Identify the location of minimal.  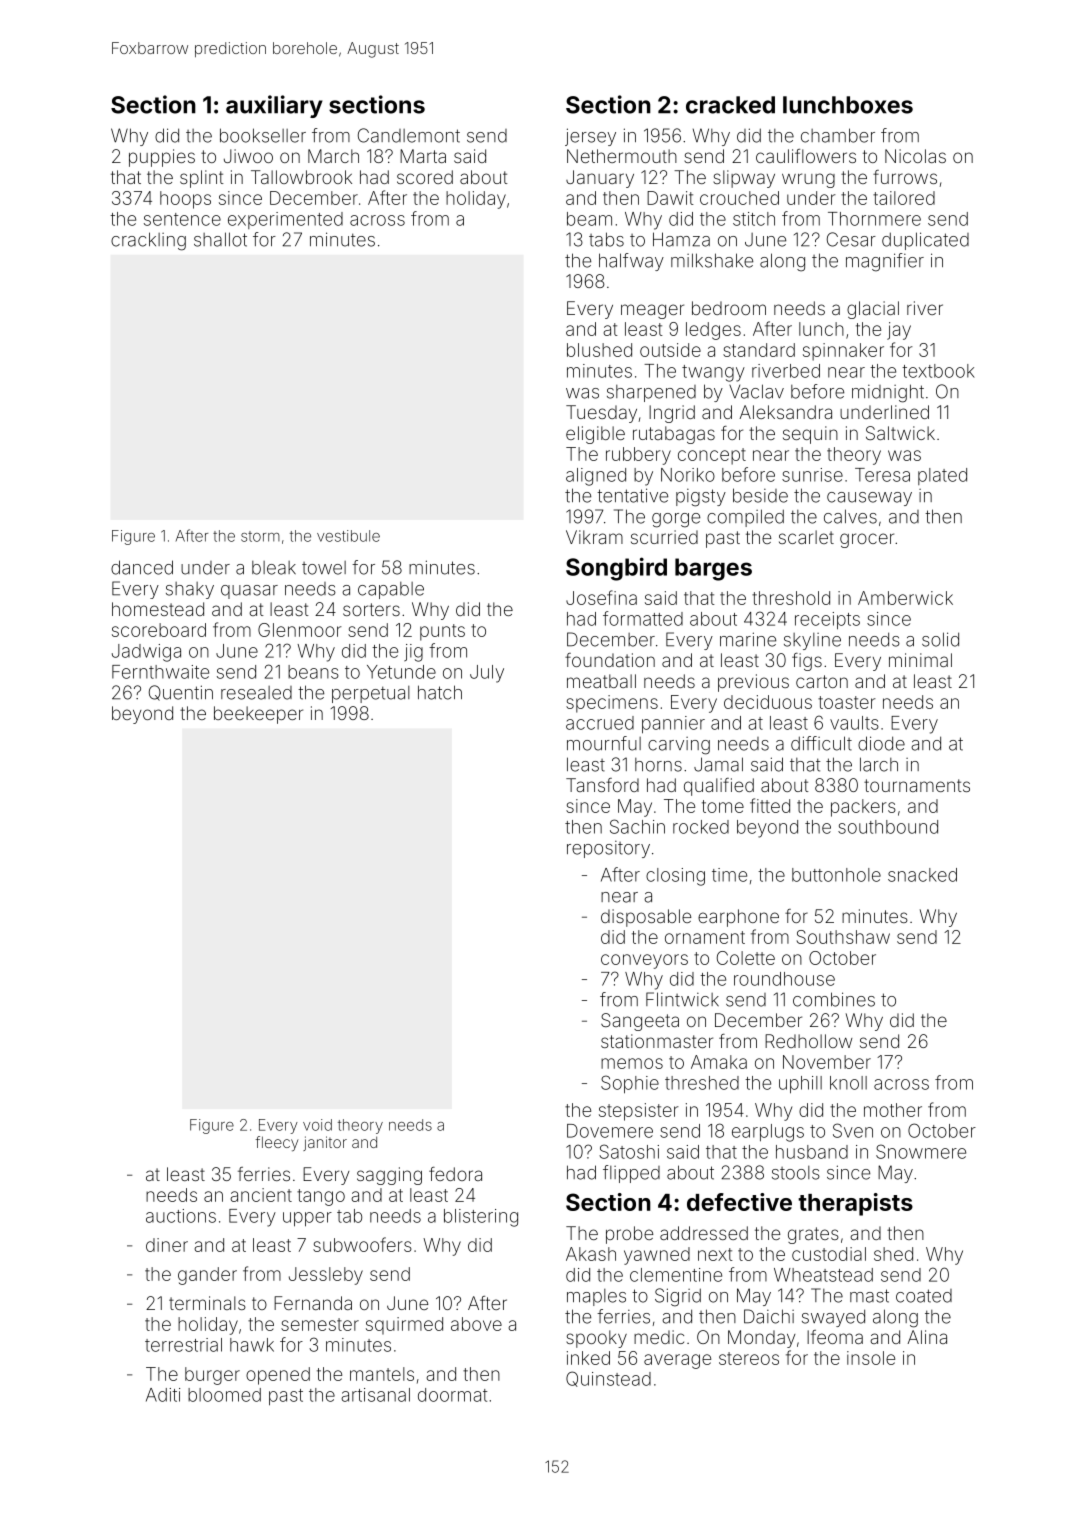
(920, 660).
